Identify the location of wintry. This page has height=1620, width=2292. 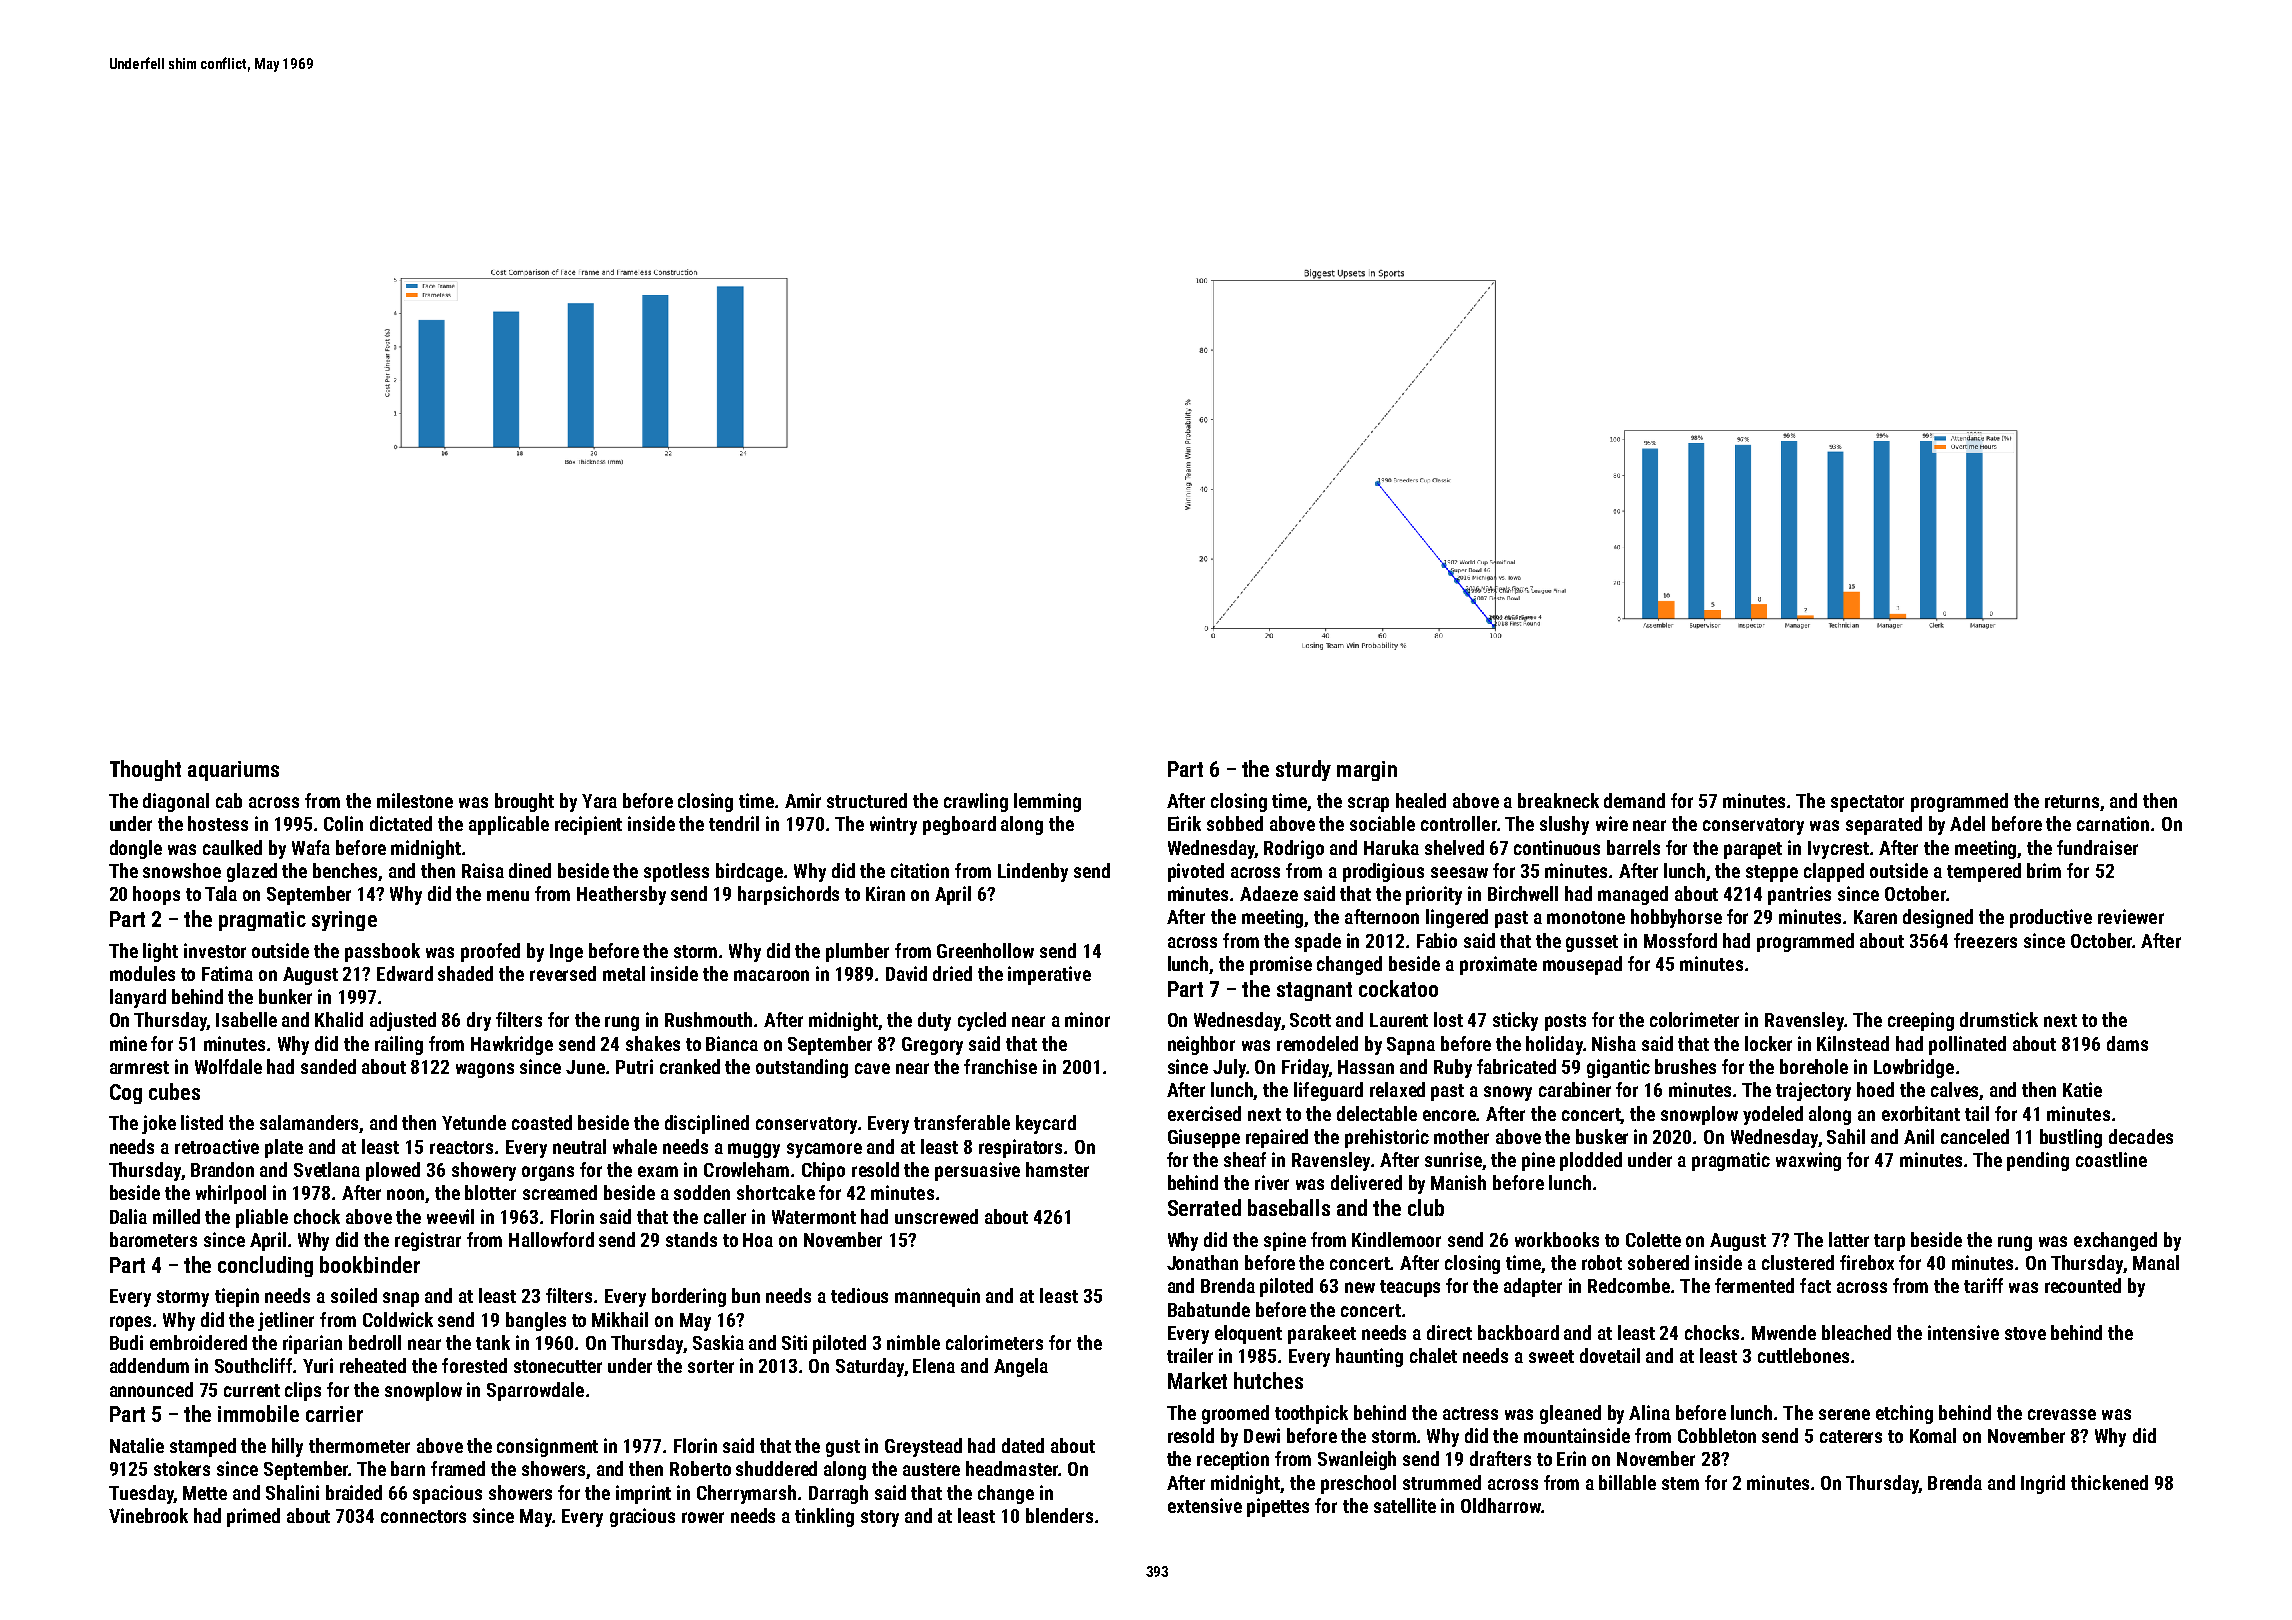
(893, 825).
